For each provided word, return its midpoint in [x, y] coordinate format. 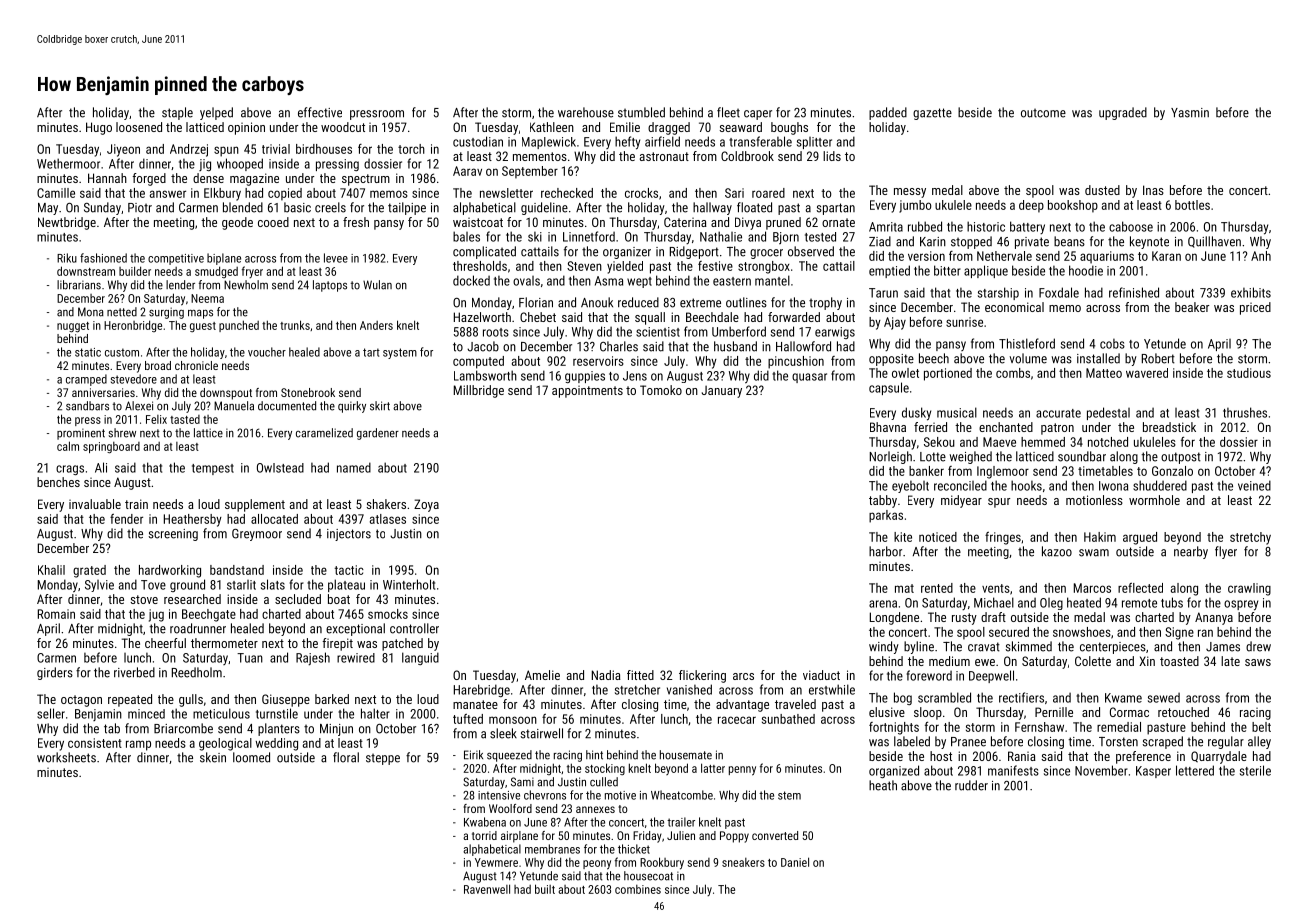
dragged [669, 128]
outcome [1043, 113]
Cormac [1129, 712]
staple [177, 113]
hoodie [1086, 270]
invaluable [95, 504]
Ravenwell [487, 889]
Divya [748, 223]
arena [883, 604]
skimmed [1028, 646]
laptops [330, 286]
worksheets [66, 757]
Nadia [606, 675]
